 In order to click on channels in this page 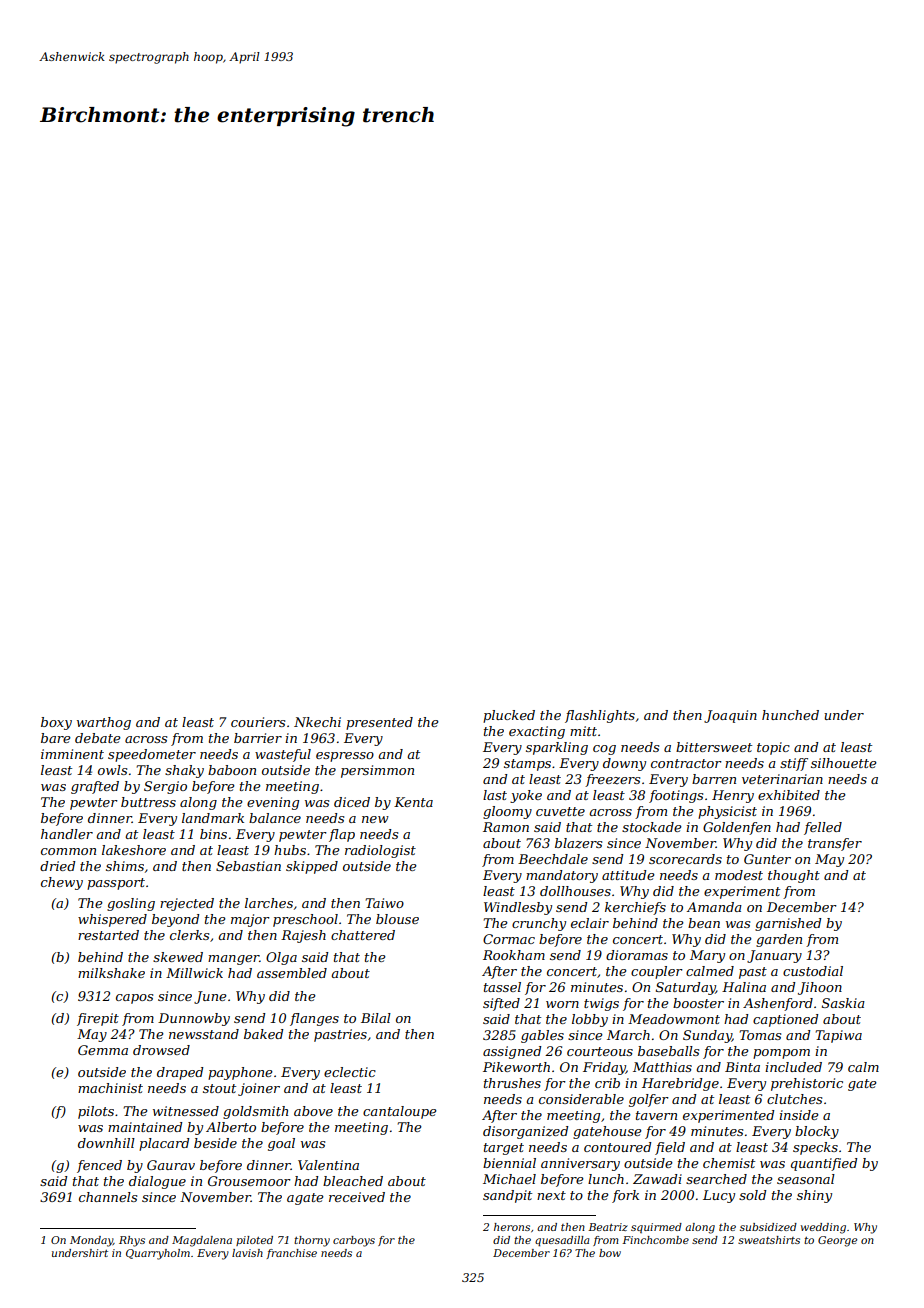, I will do `click(108, 1197)`.
